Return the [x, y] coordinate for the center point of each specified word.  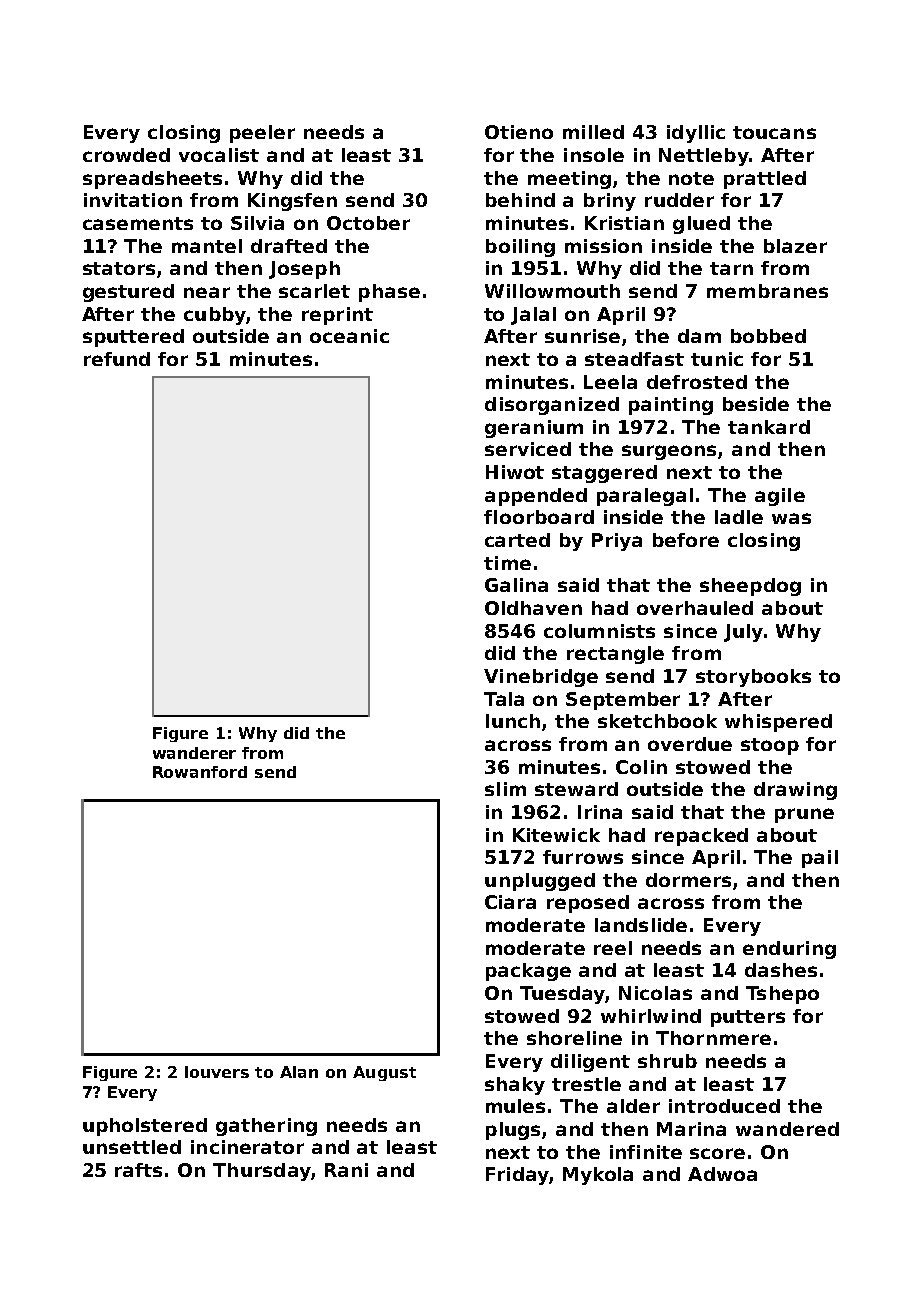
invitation [133, 200]
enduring [789, 950]
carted [517, 540]
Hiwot [515, 472]
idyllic [696, 134]
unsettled [132, 1147]
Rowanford [200, 772]
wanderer [194, 753]
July [743, 633]
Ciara [510, 902]
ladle [739, 517]
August [384, 1073]
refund [117, 359]
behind [520, 200]
